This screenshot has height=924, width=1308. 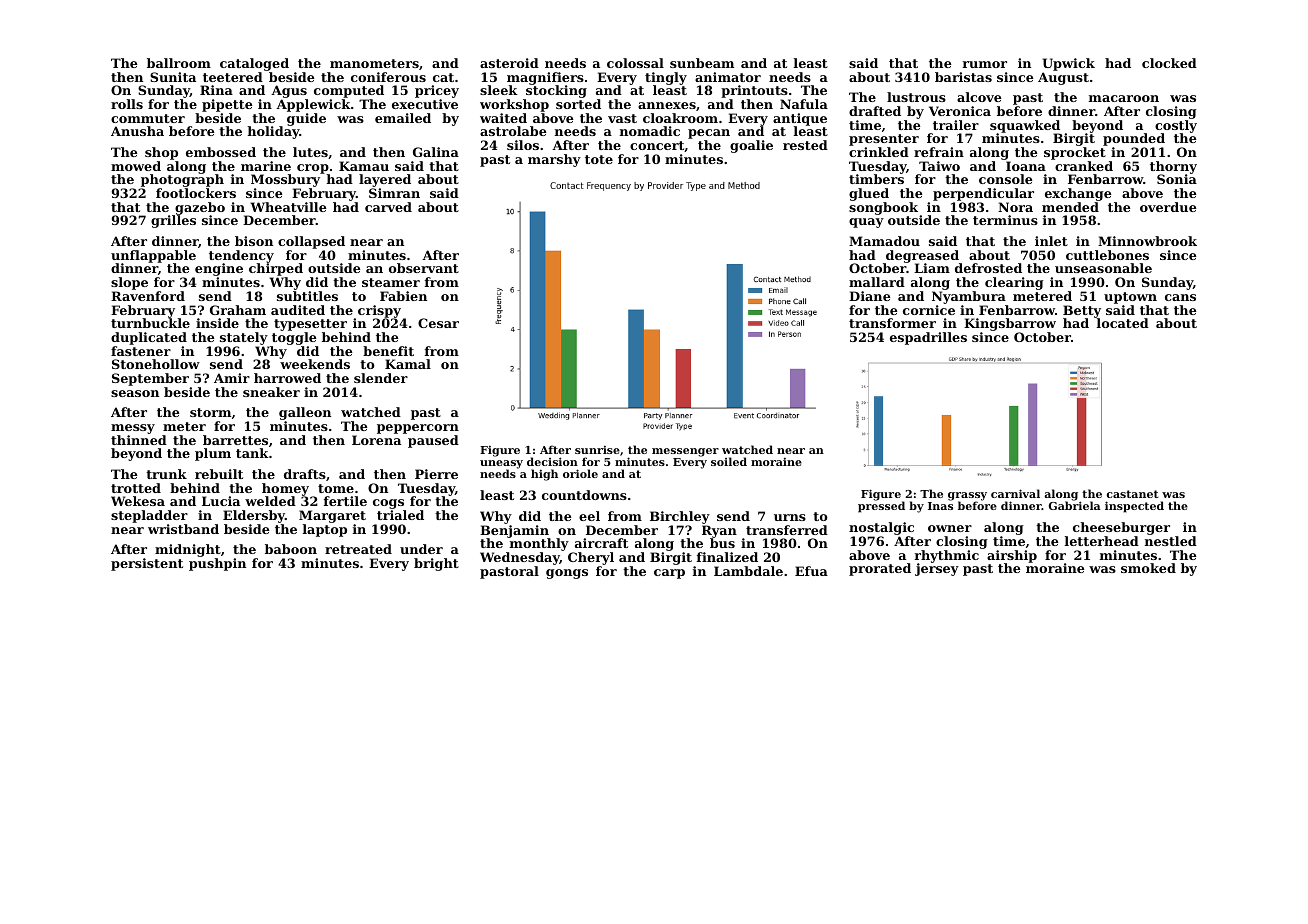 What do you see at coordinates (1010, 324) in the screenshot?
I see `Kingsbarrow` at bounding box center [1010, 324].
